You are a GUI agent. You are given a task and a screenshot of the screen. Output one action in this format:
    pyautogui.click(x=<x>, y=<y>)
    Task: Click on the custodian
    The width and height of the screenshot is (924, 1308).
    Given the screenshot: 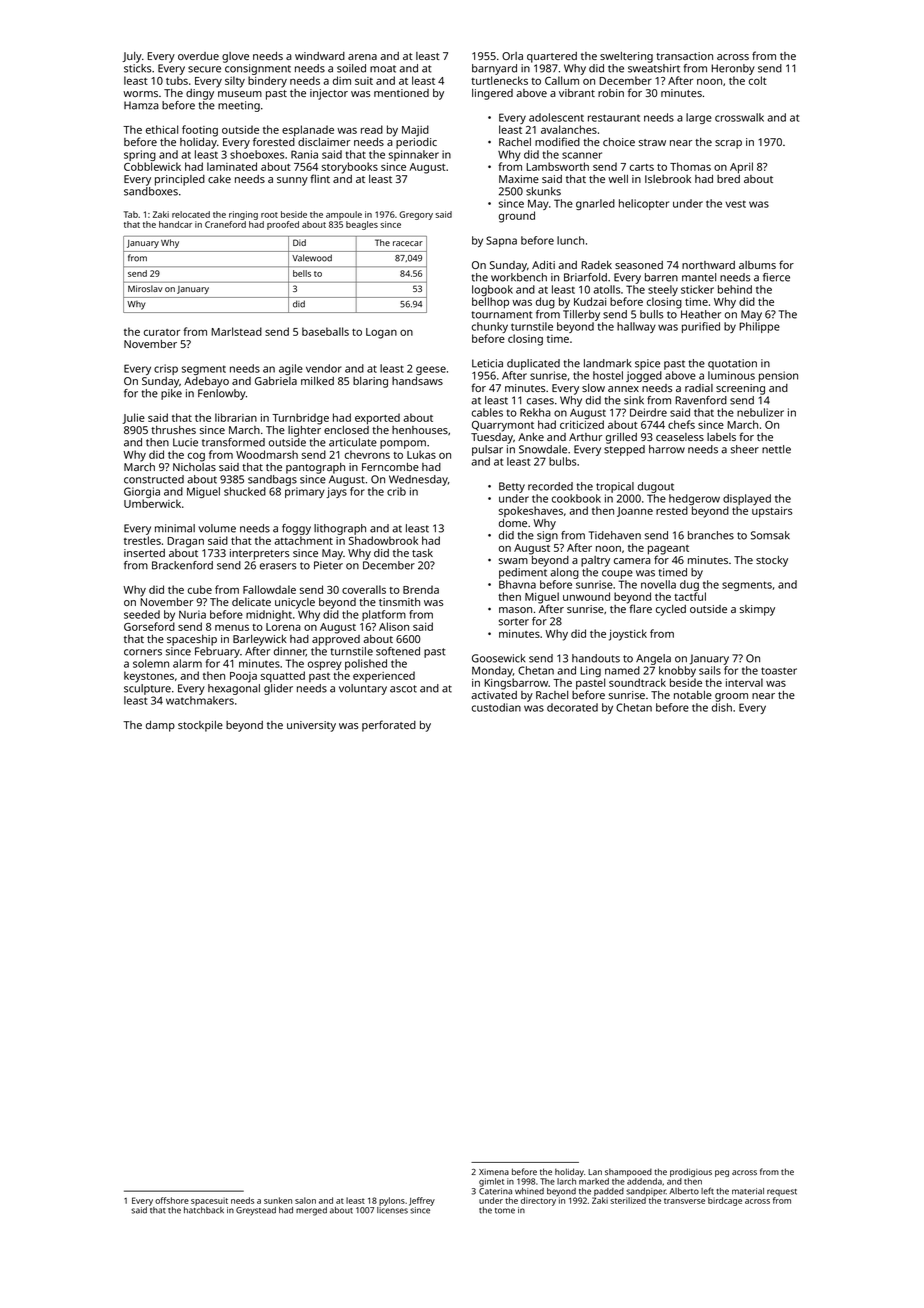 What is the action you would take?
    pyautogui.click(x=496, y=707)
